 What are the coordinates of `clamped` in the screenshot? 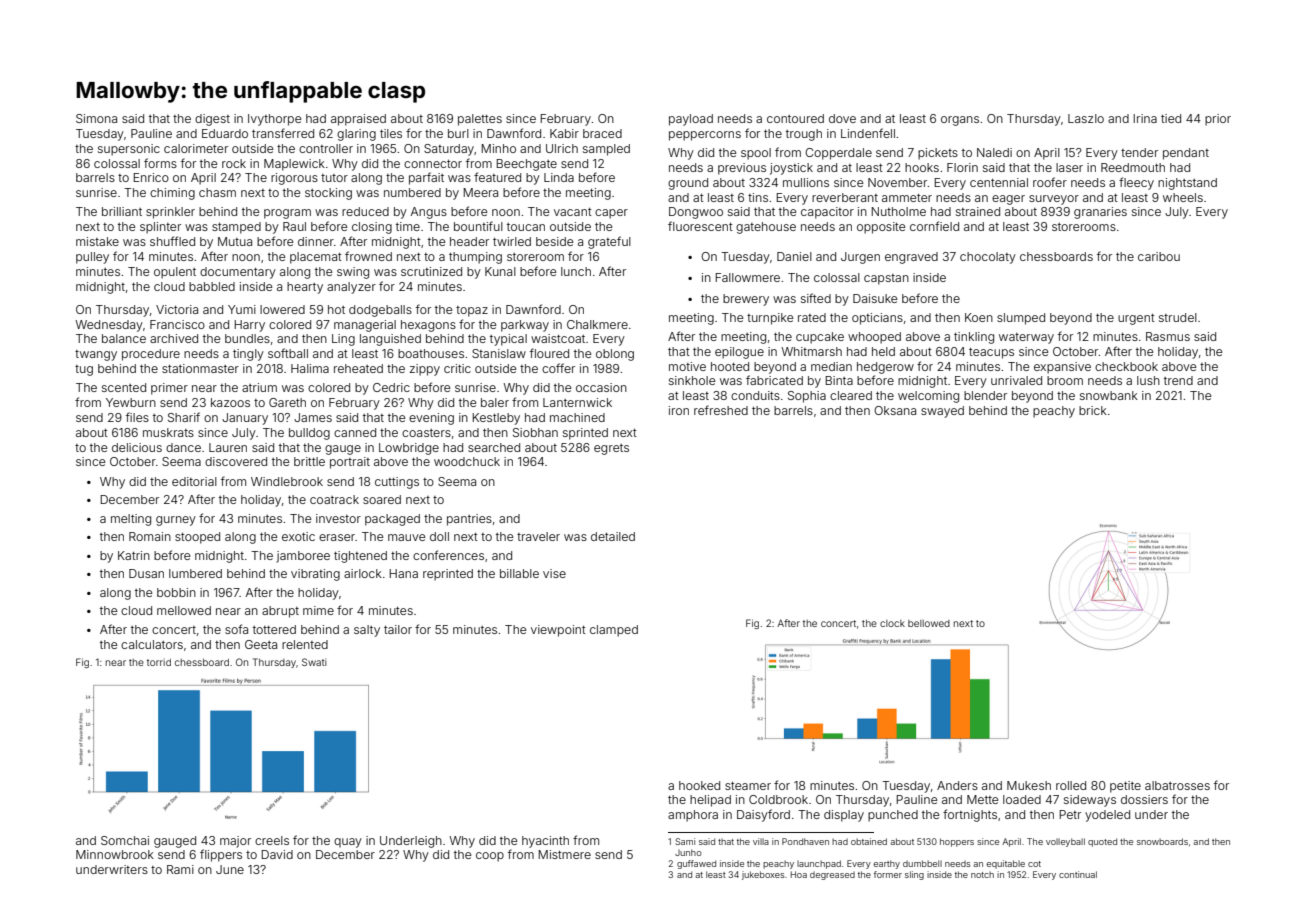 It's located at (614, 631).
